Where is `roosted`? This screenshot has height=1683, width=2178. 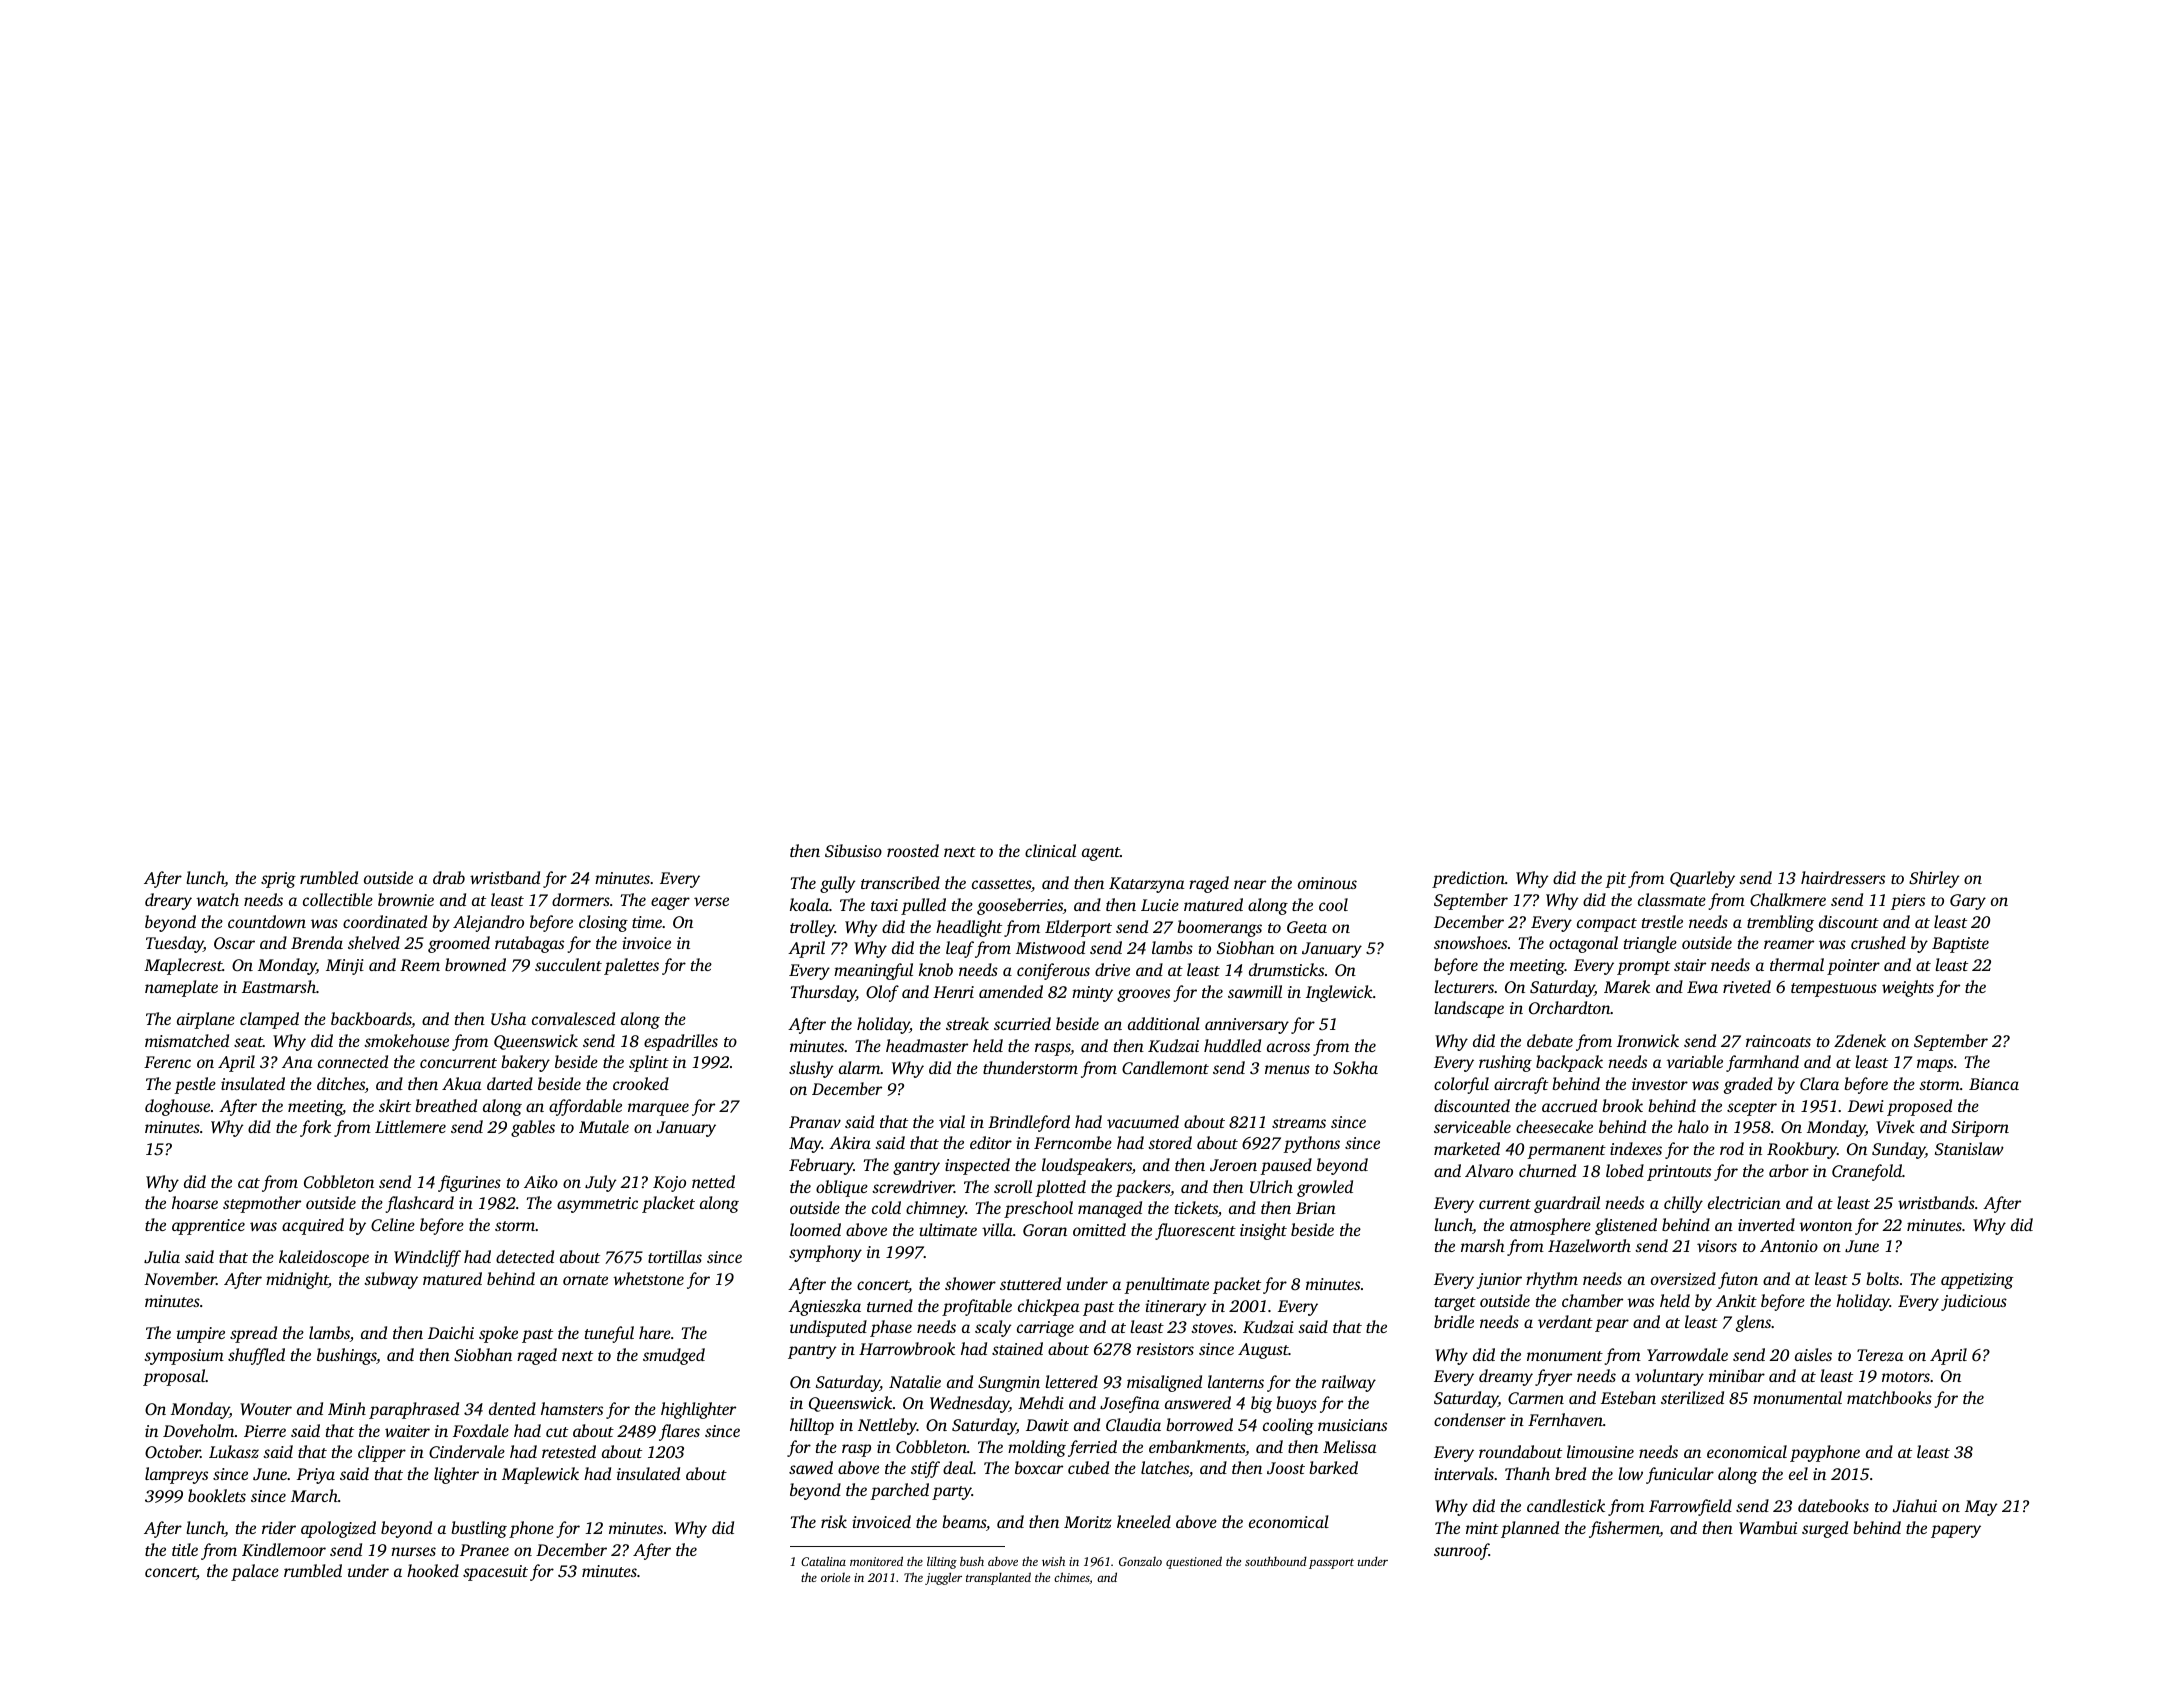 roosted is located at coordinates (913, 850).
